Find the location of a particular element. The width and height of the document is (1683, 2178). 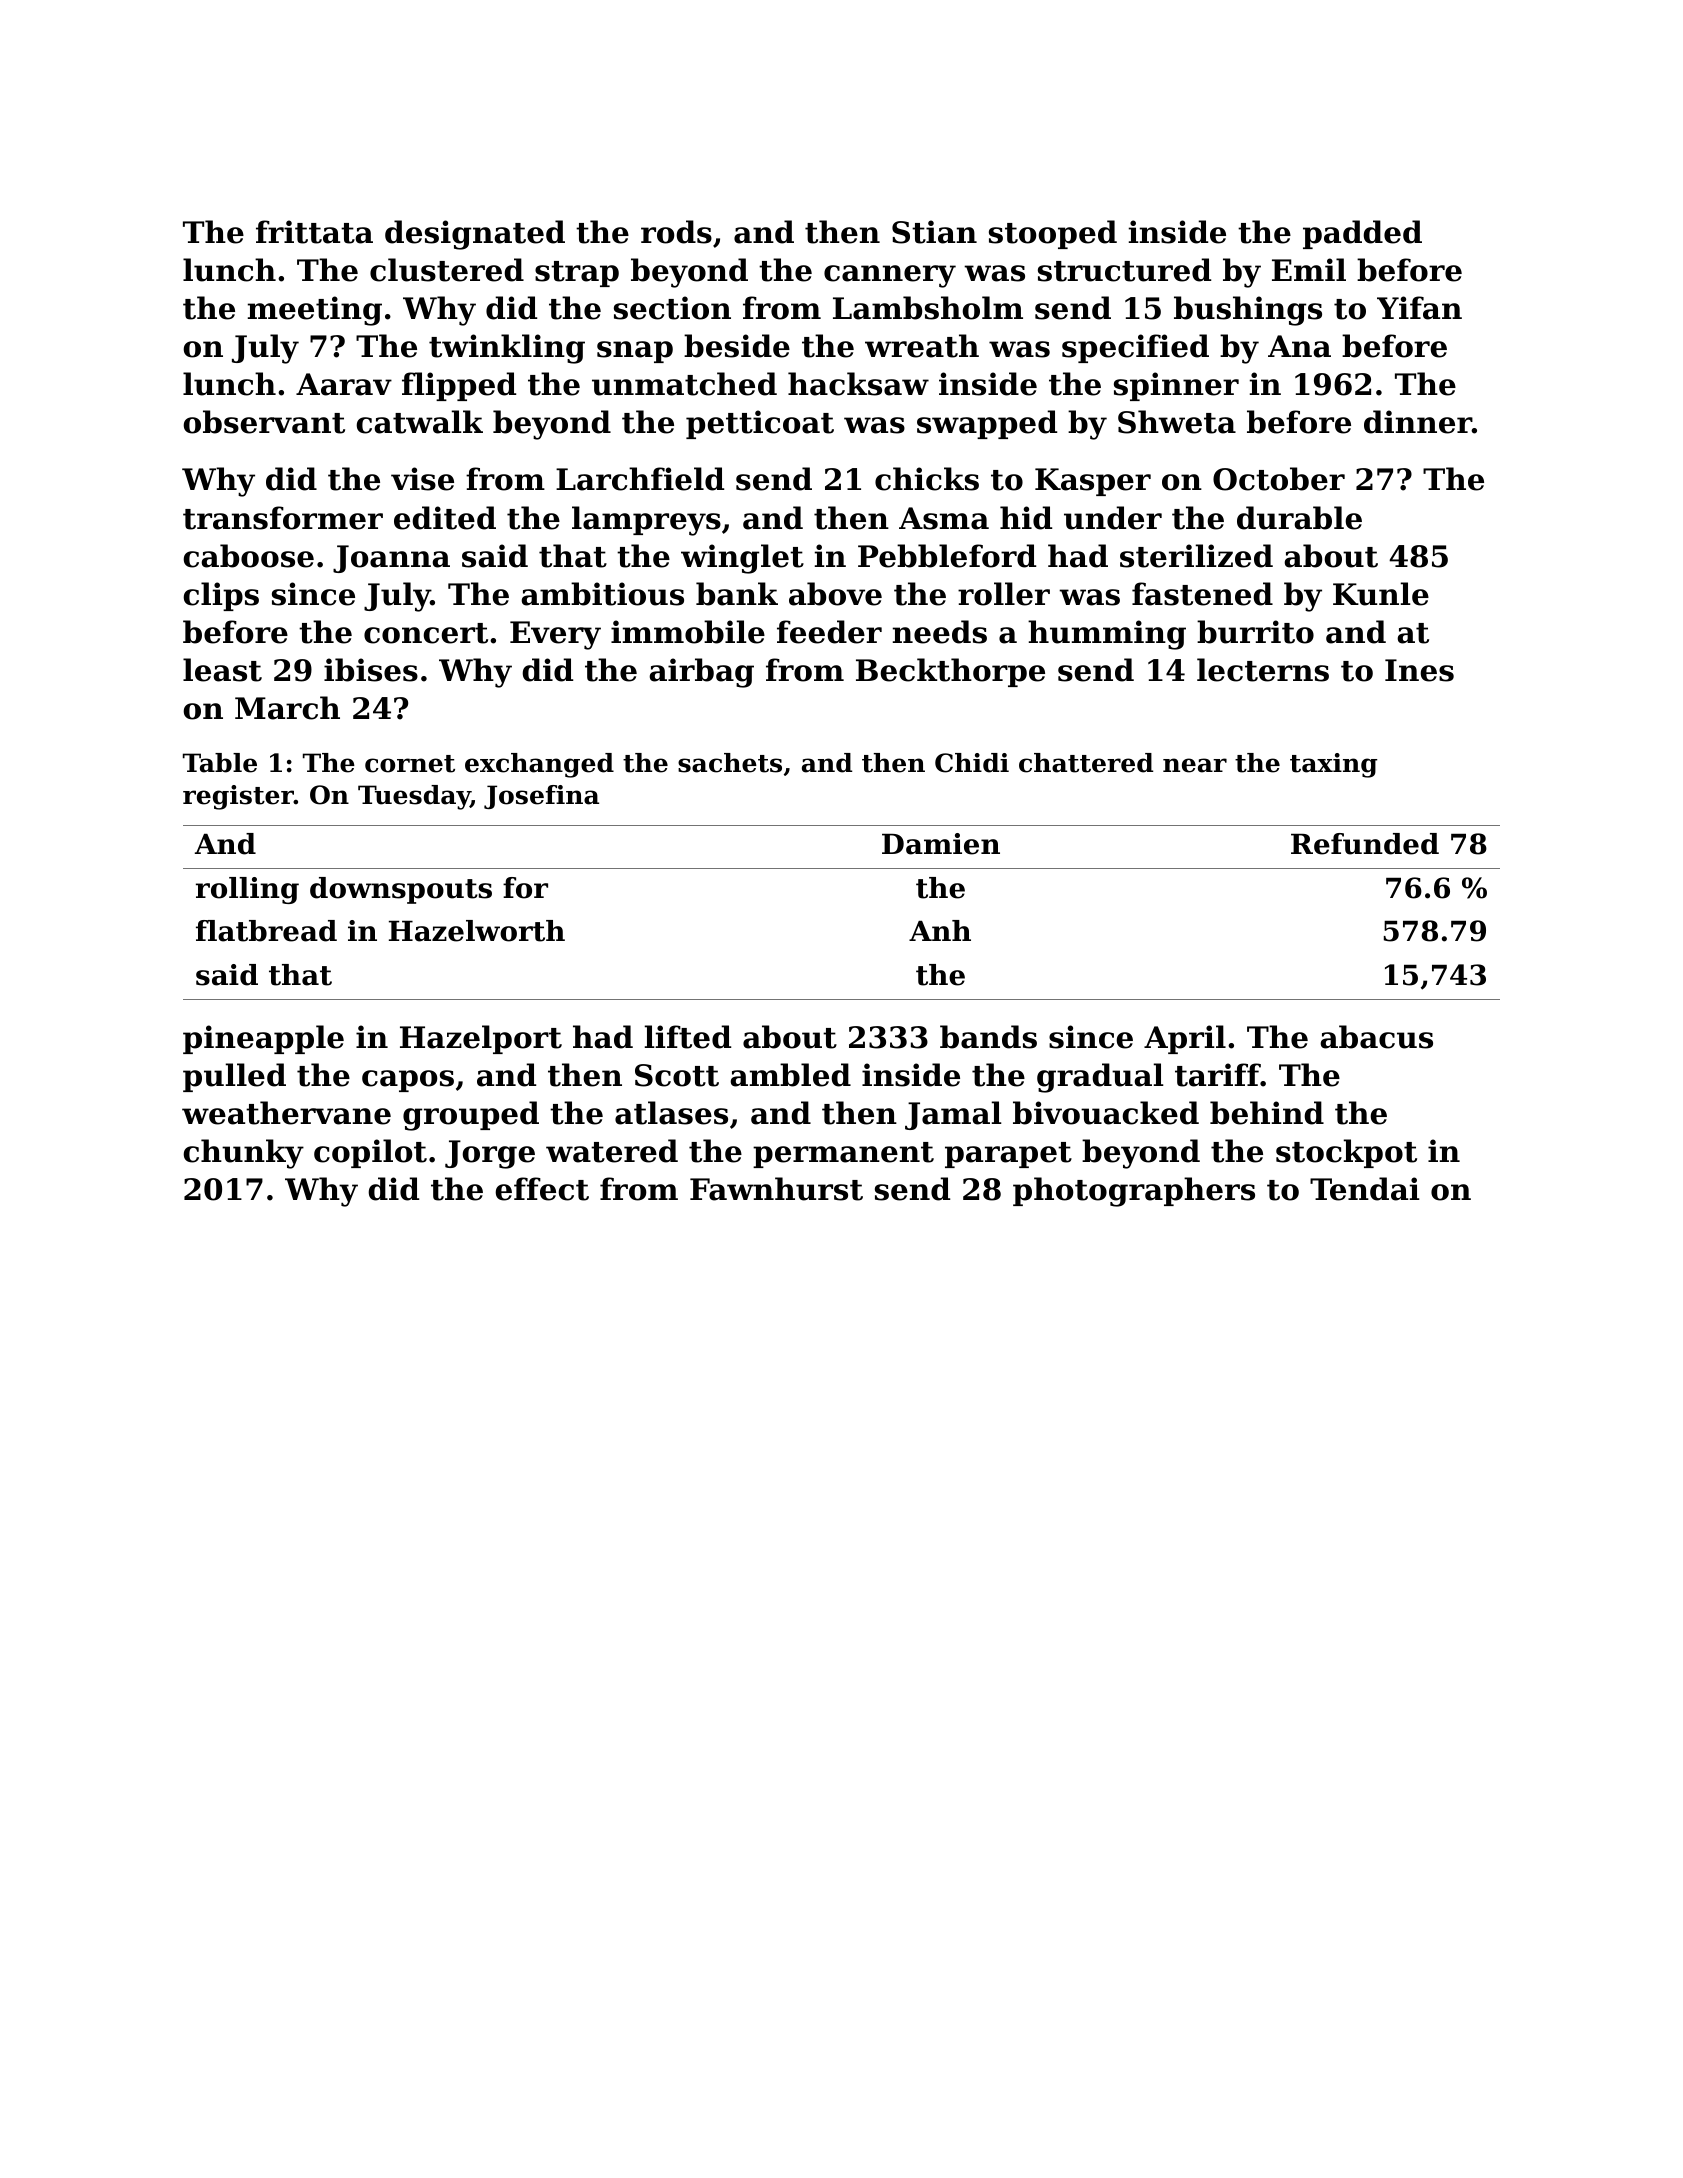

Hazelport is located at coordinates (481, 1039).
